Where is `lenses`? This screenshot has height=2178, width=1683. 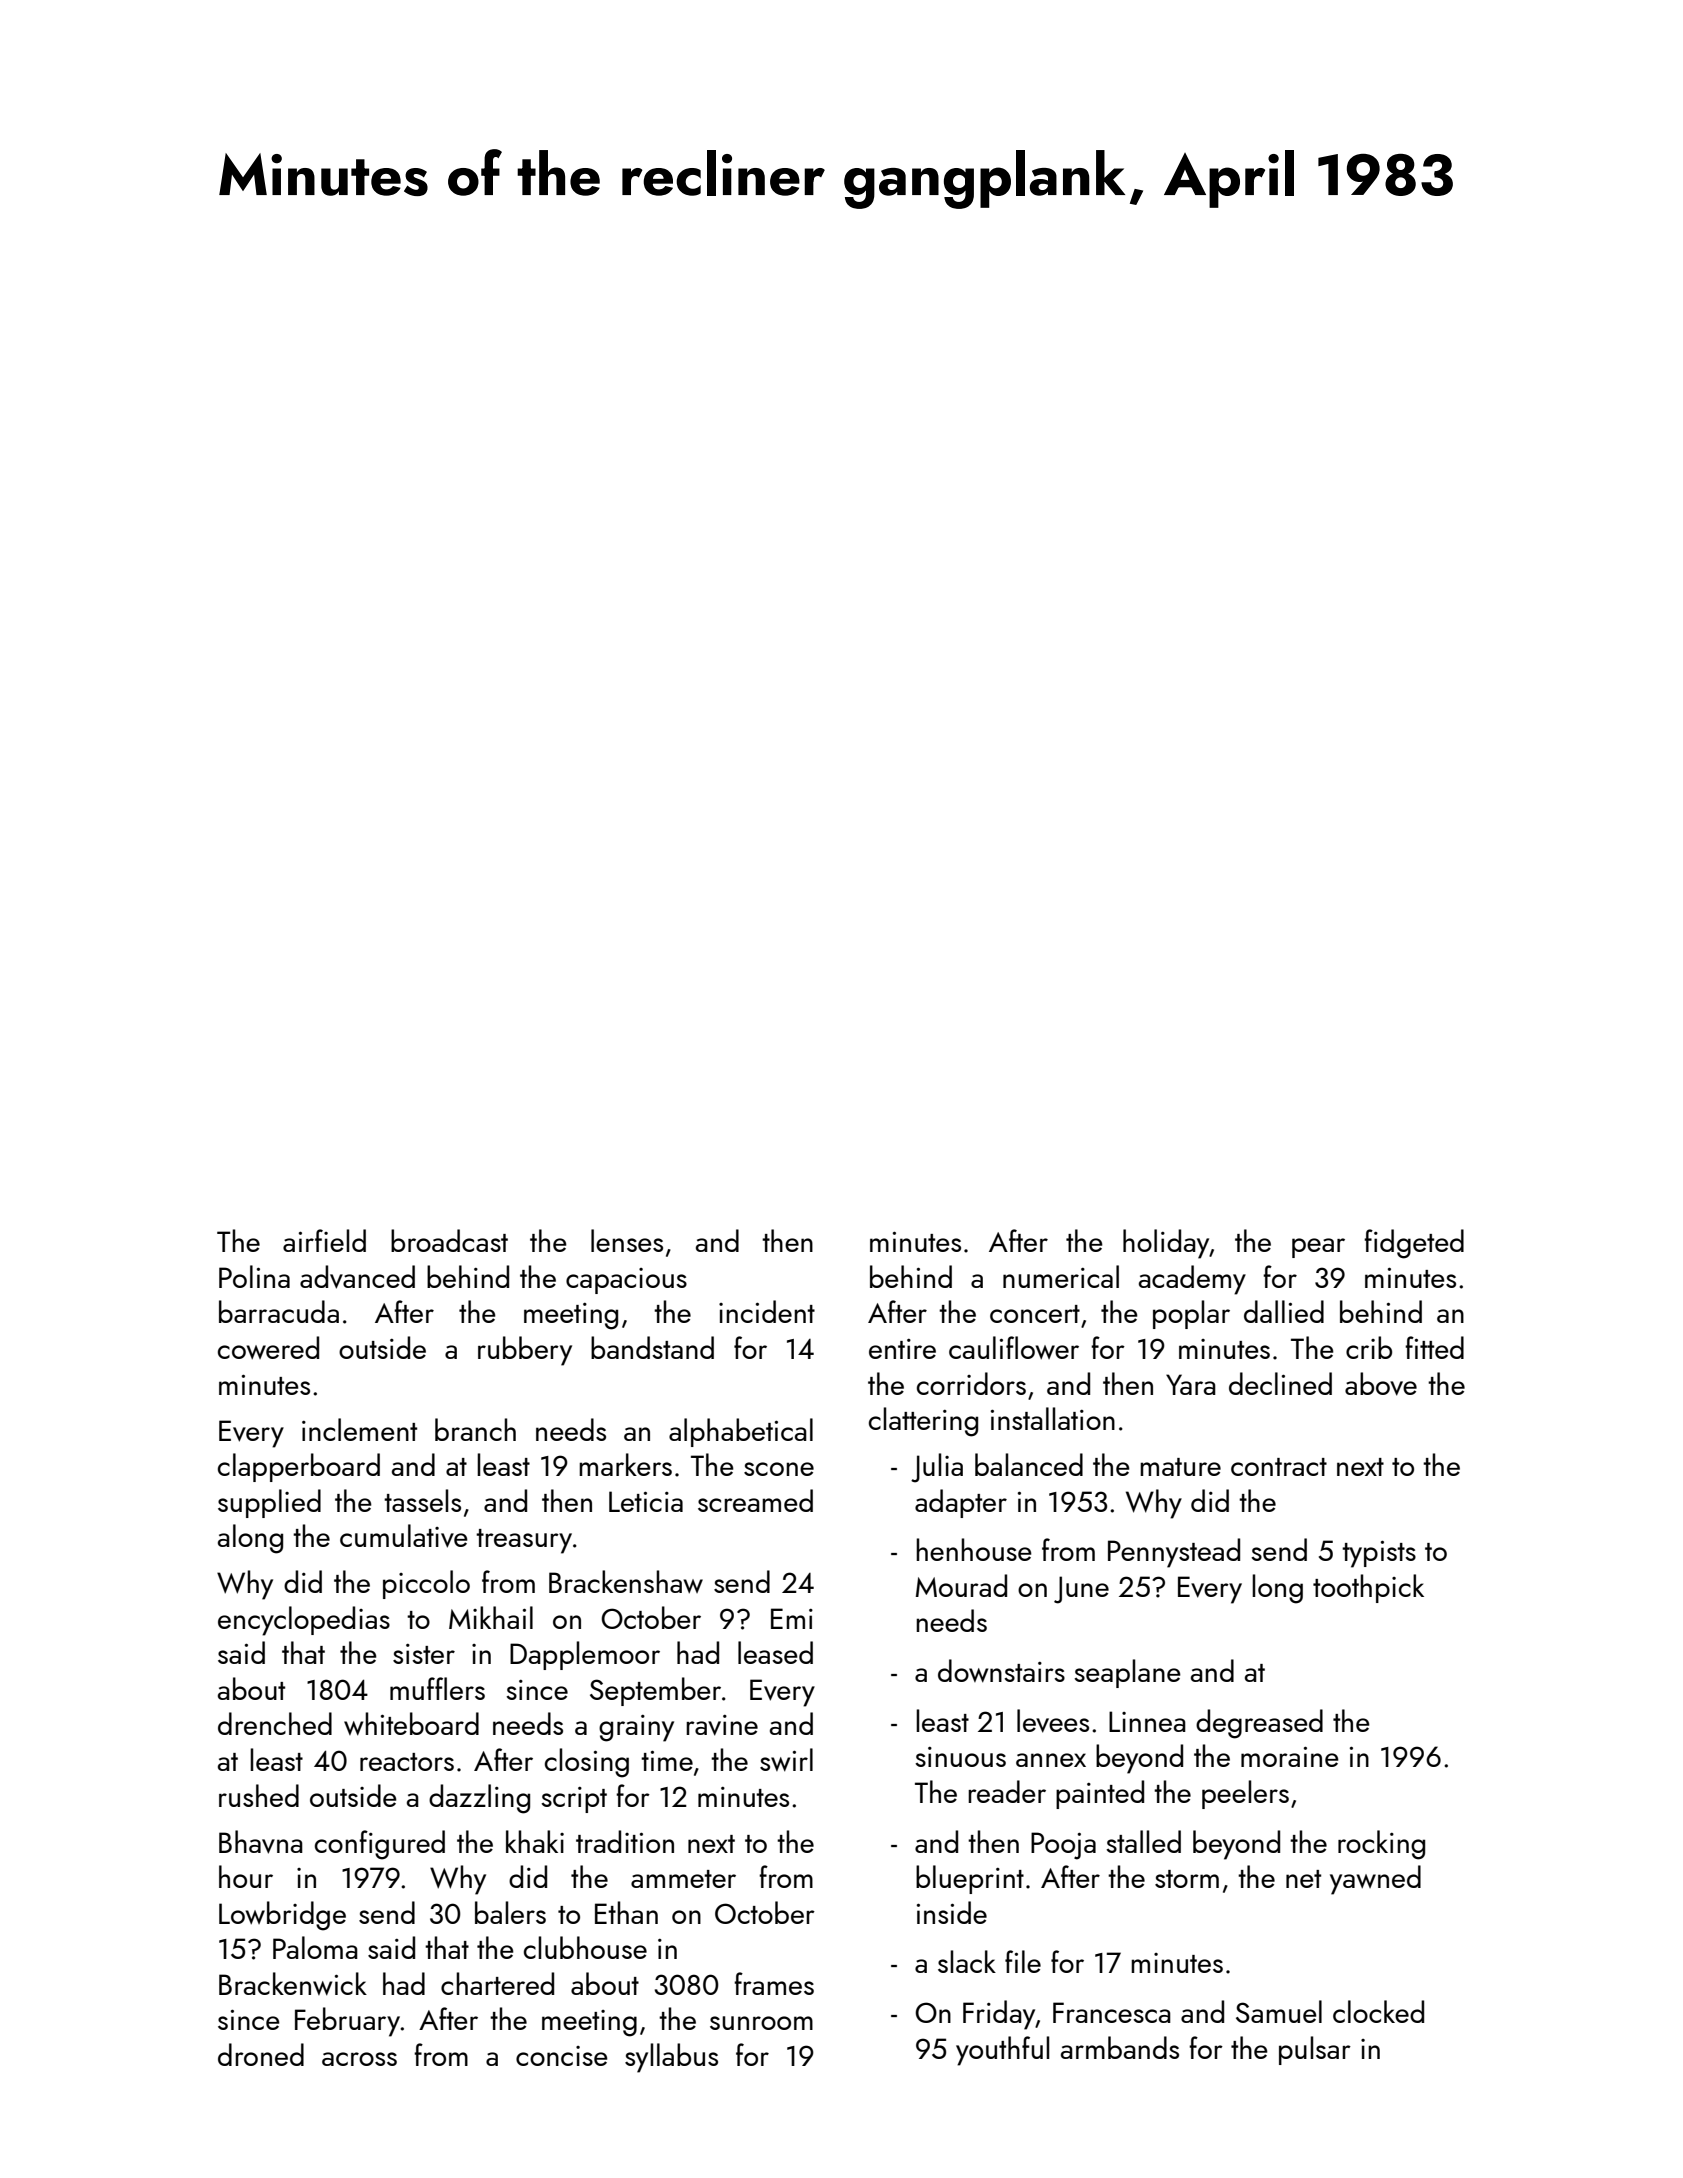
lenses is located at coordinates (627, 1240).
